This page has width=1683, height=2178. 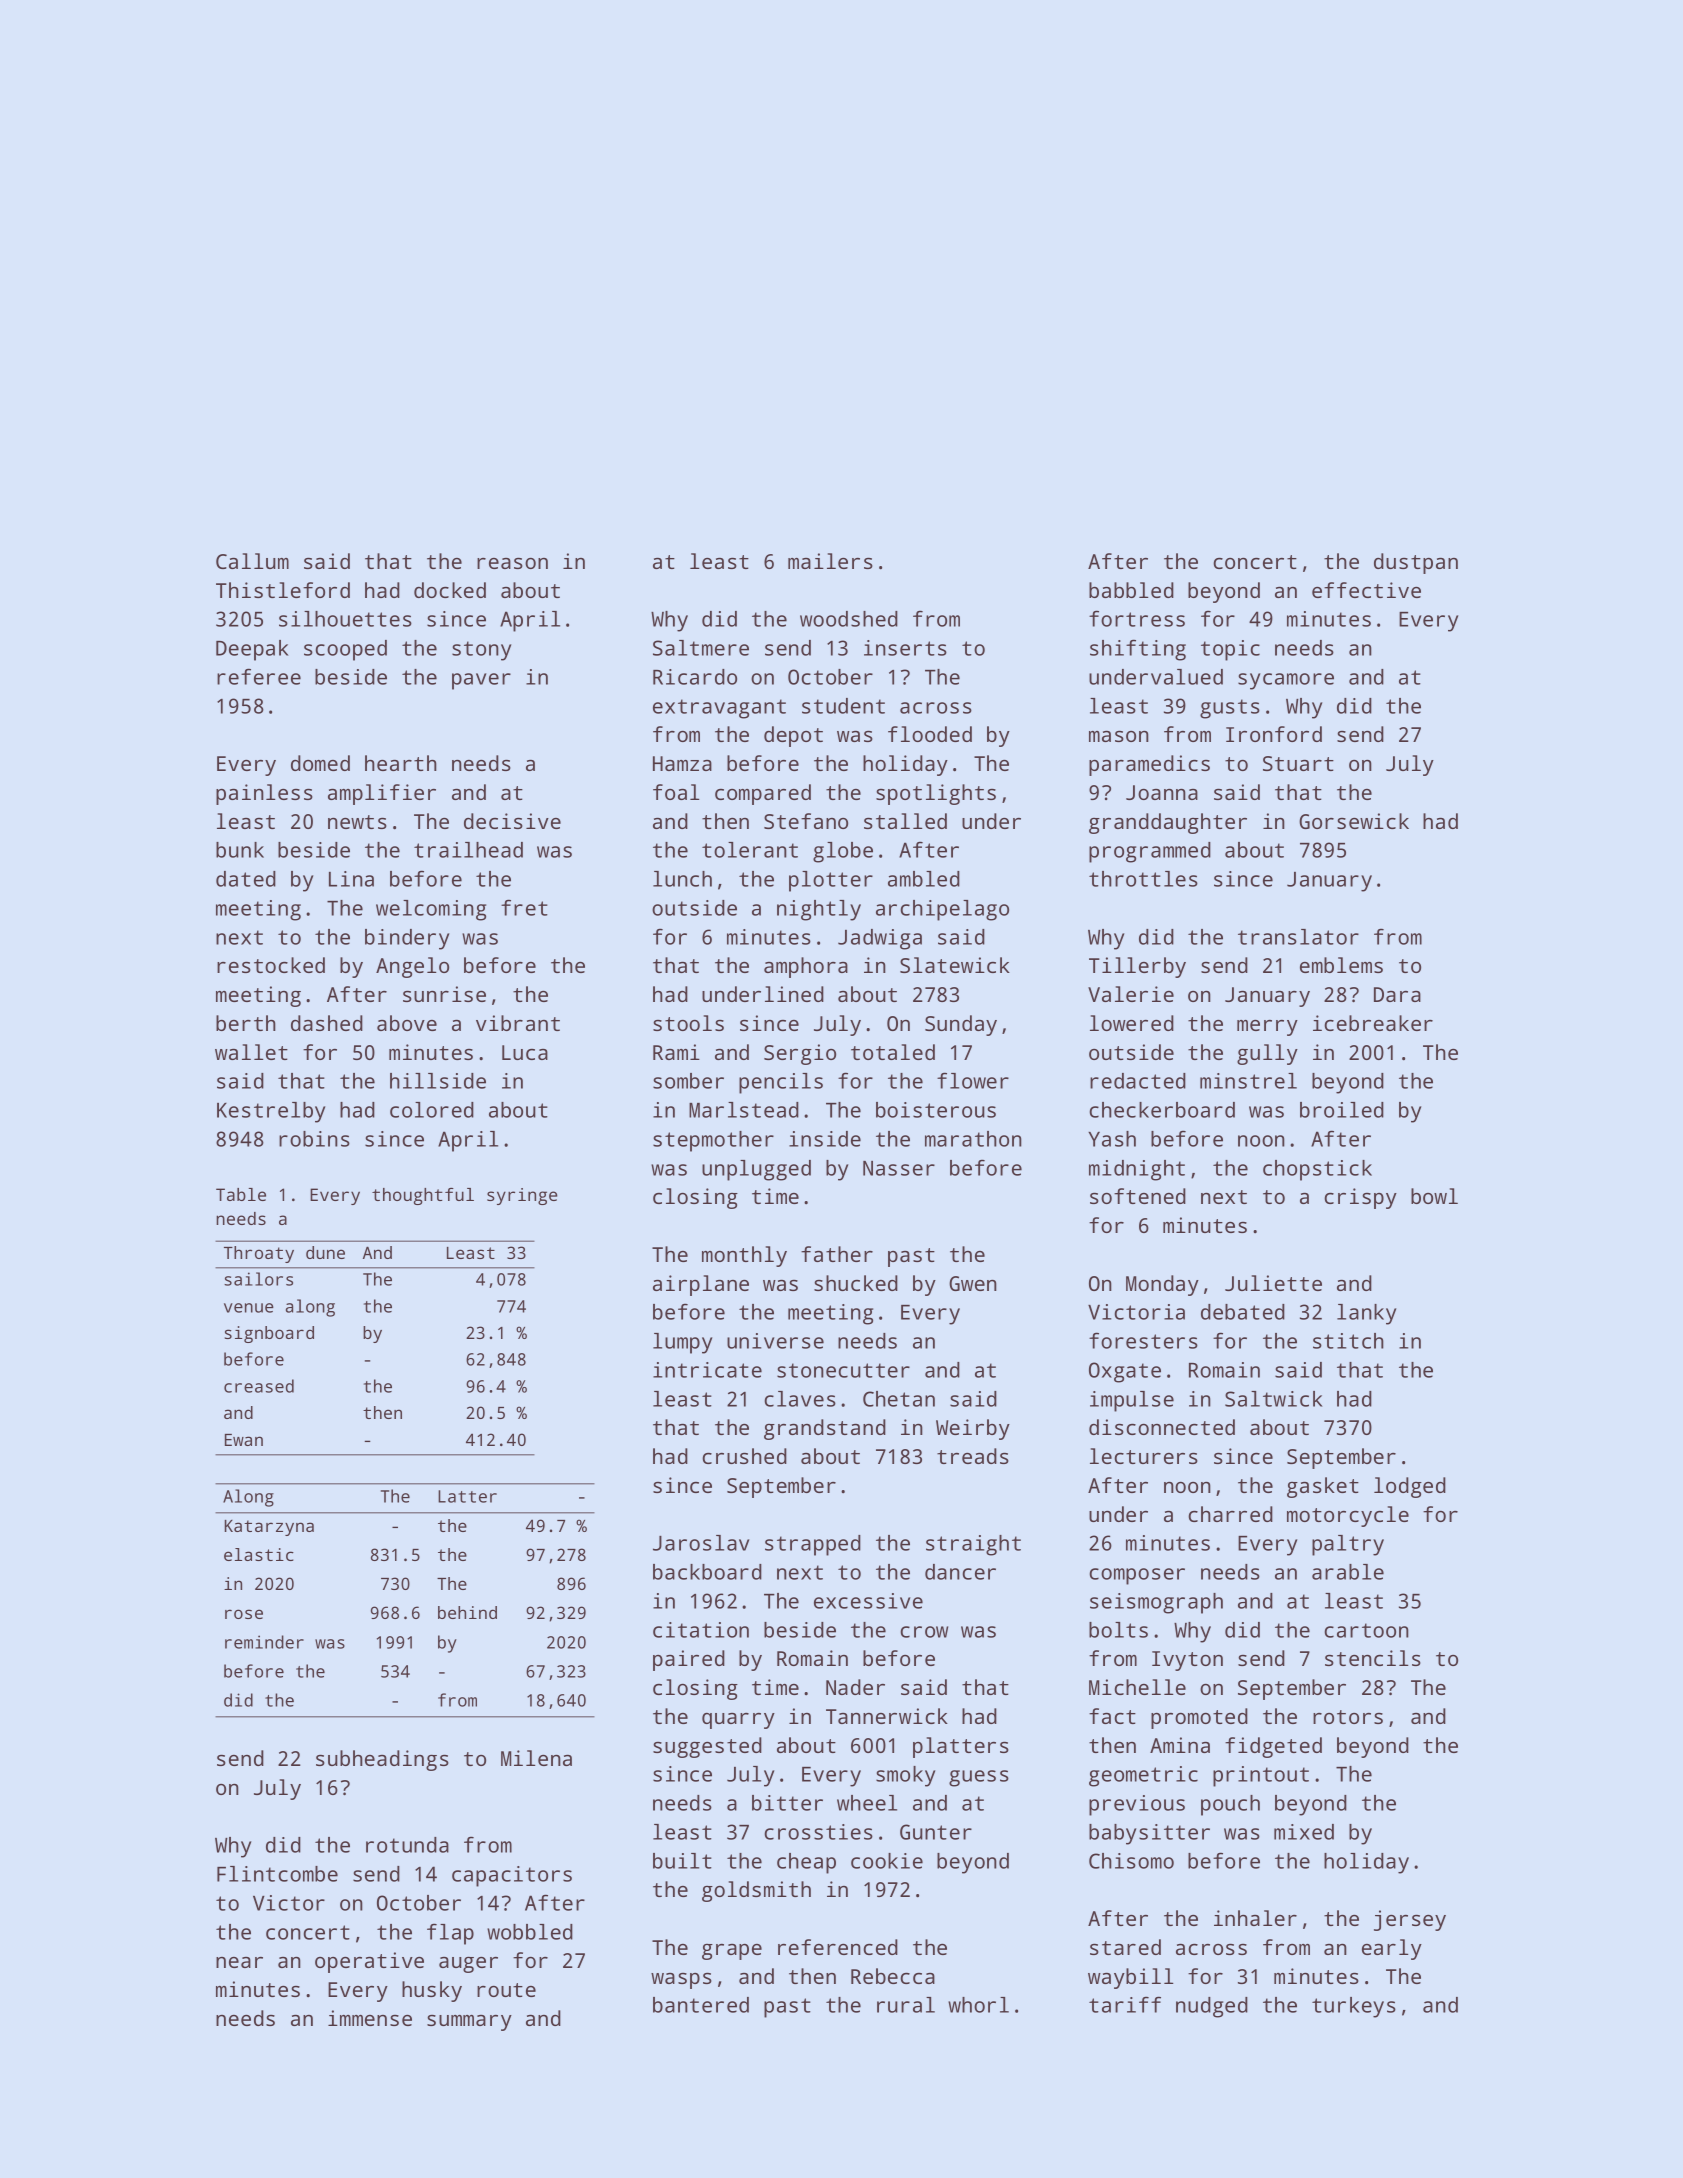 What do you see at coordinates (469, 2023) in the page?
I see `summary` at bounding box center [469, 2023].
